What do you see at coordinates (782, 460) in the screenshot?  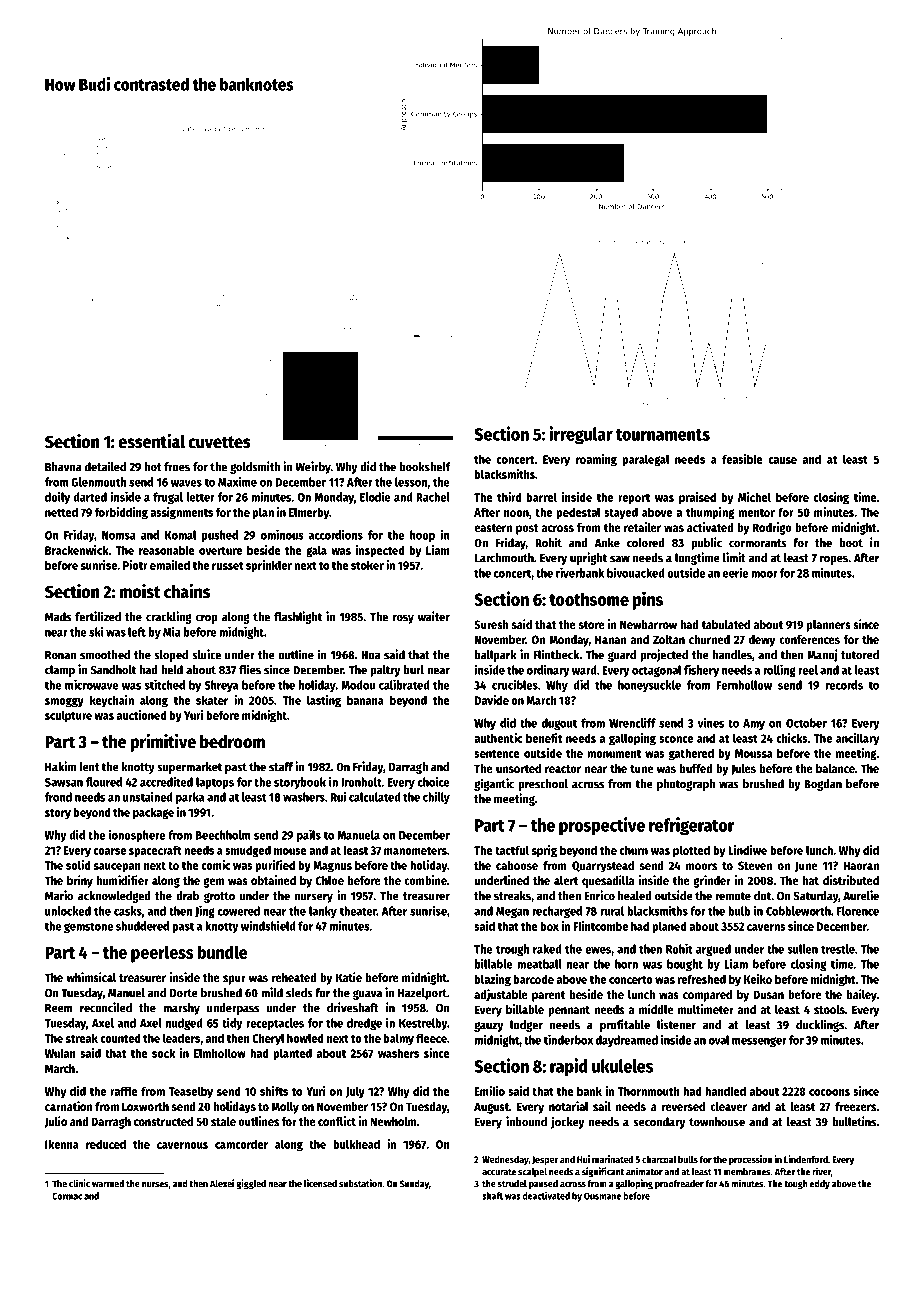 I see `cause` at bounding box center [782, 460].
